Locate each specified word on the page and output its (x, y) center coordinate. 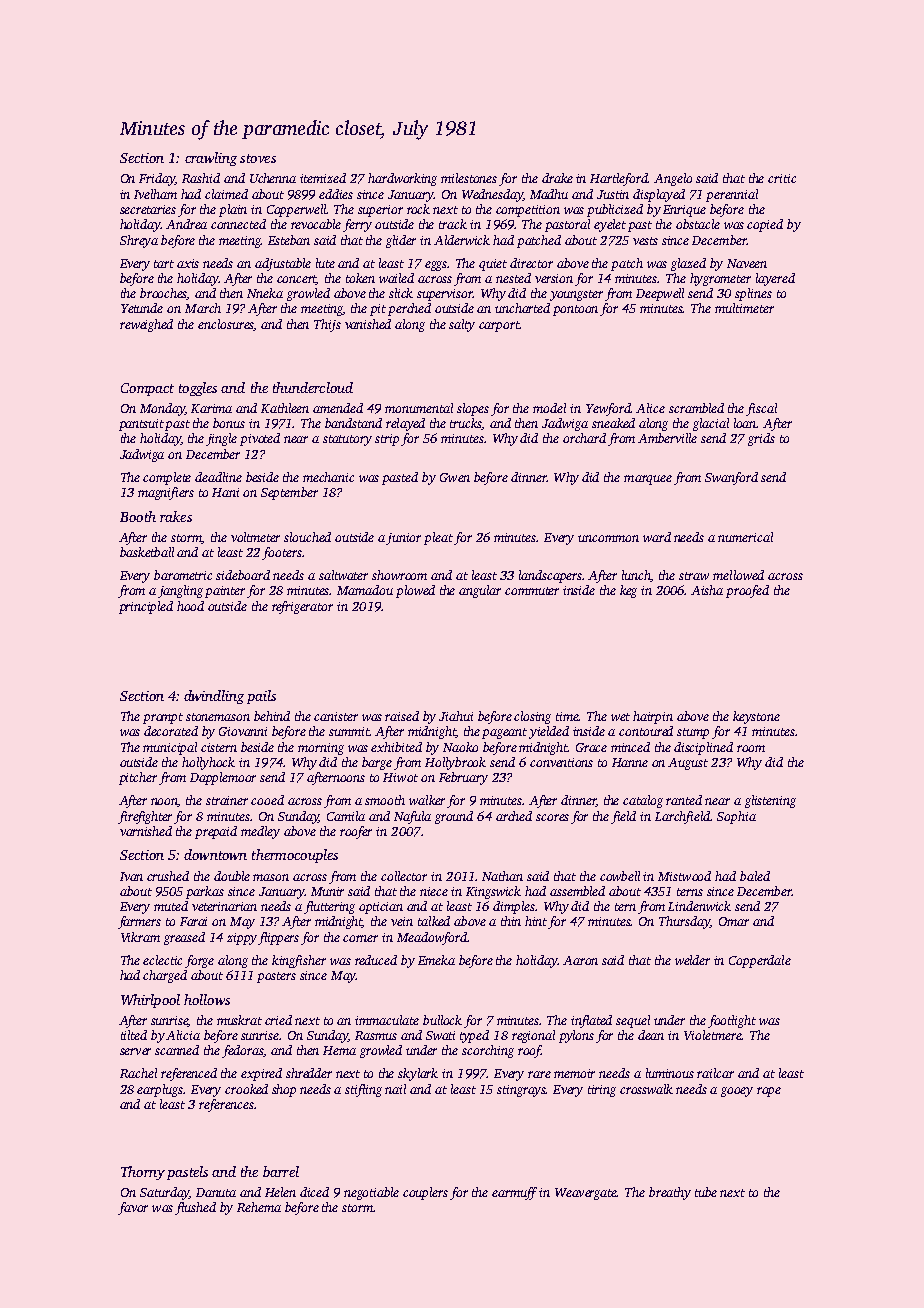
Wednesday (492, 195)
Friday (157, 179)
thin (511, 921)
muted (171, 906)
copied (765, 225)
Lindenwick (699, 906)
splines (753, 294)
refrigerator (302, 607)
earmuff (514, 1193)
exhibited (396, 747)
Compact (147, 389)
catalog (643, 801)
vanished (368, 324)
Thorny (143, 1173)
